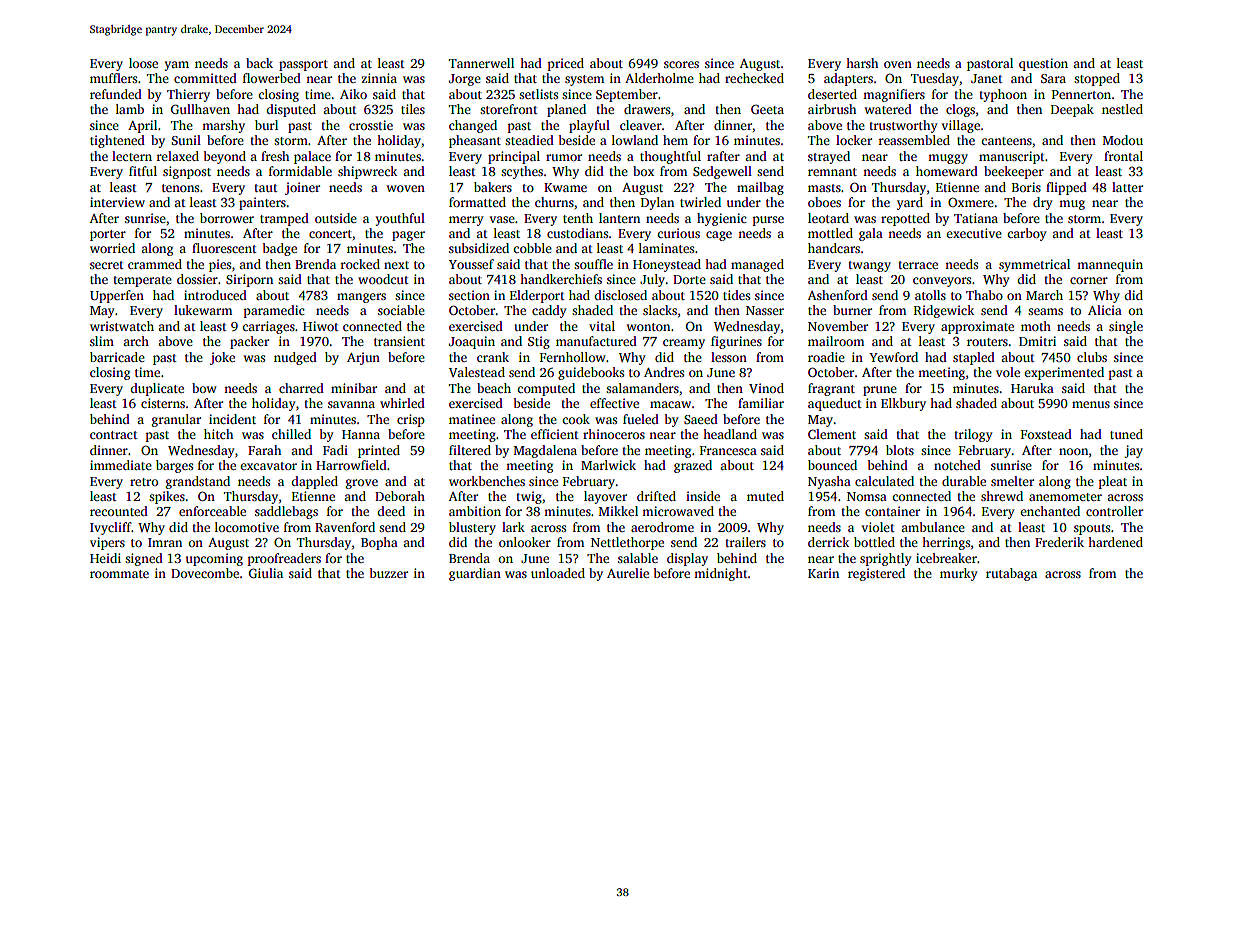  I want to click on Modou, so click(1123, 140).
